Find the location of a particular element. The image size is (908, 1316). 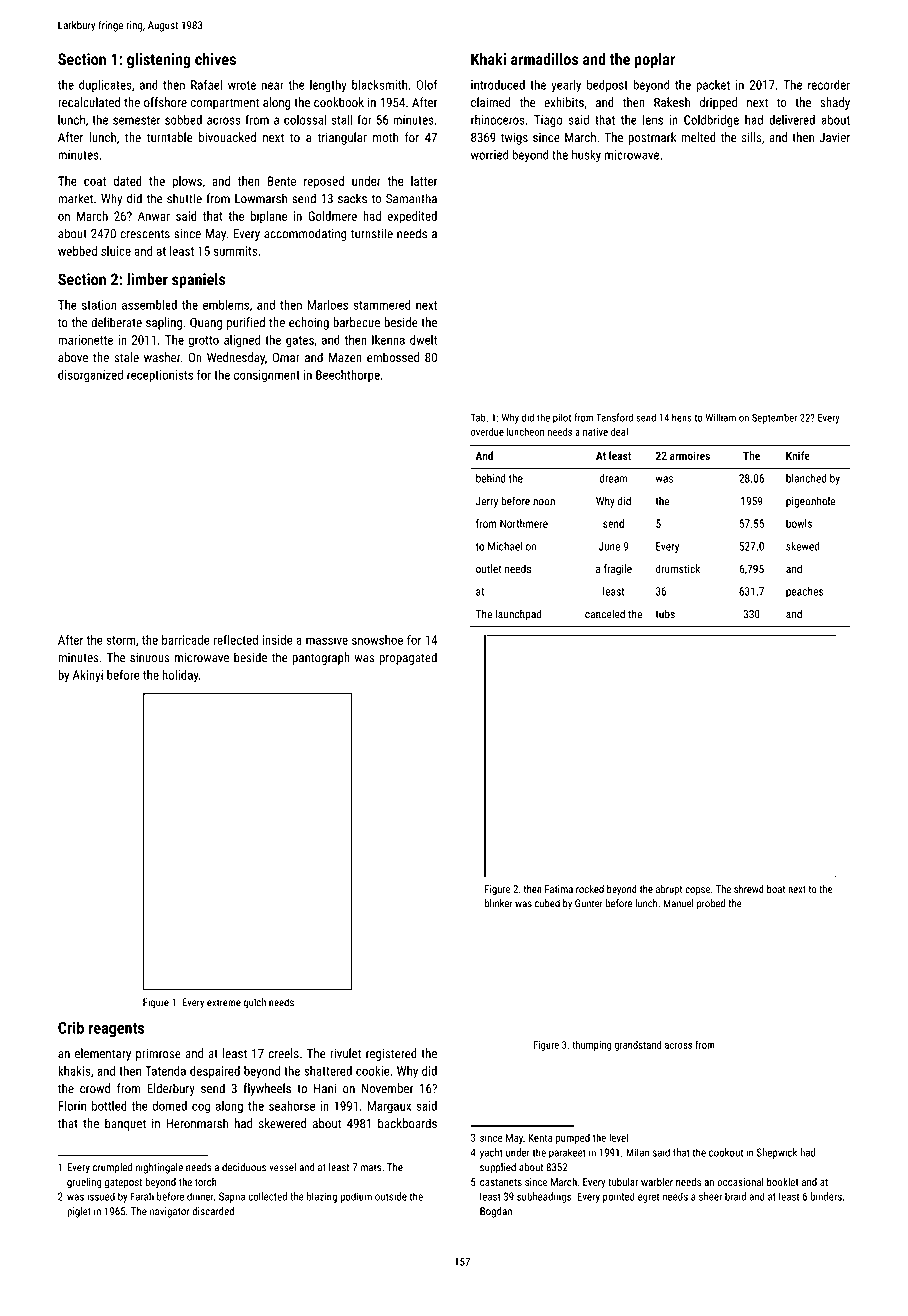

navigator is located at coordinates (170, 1212).
